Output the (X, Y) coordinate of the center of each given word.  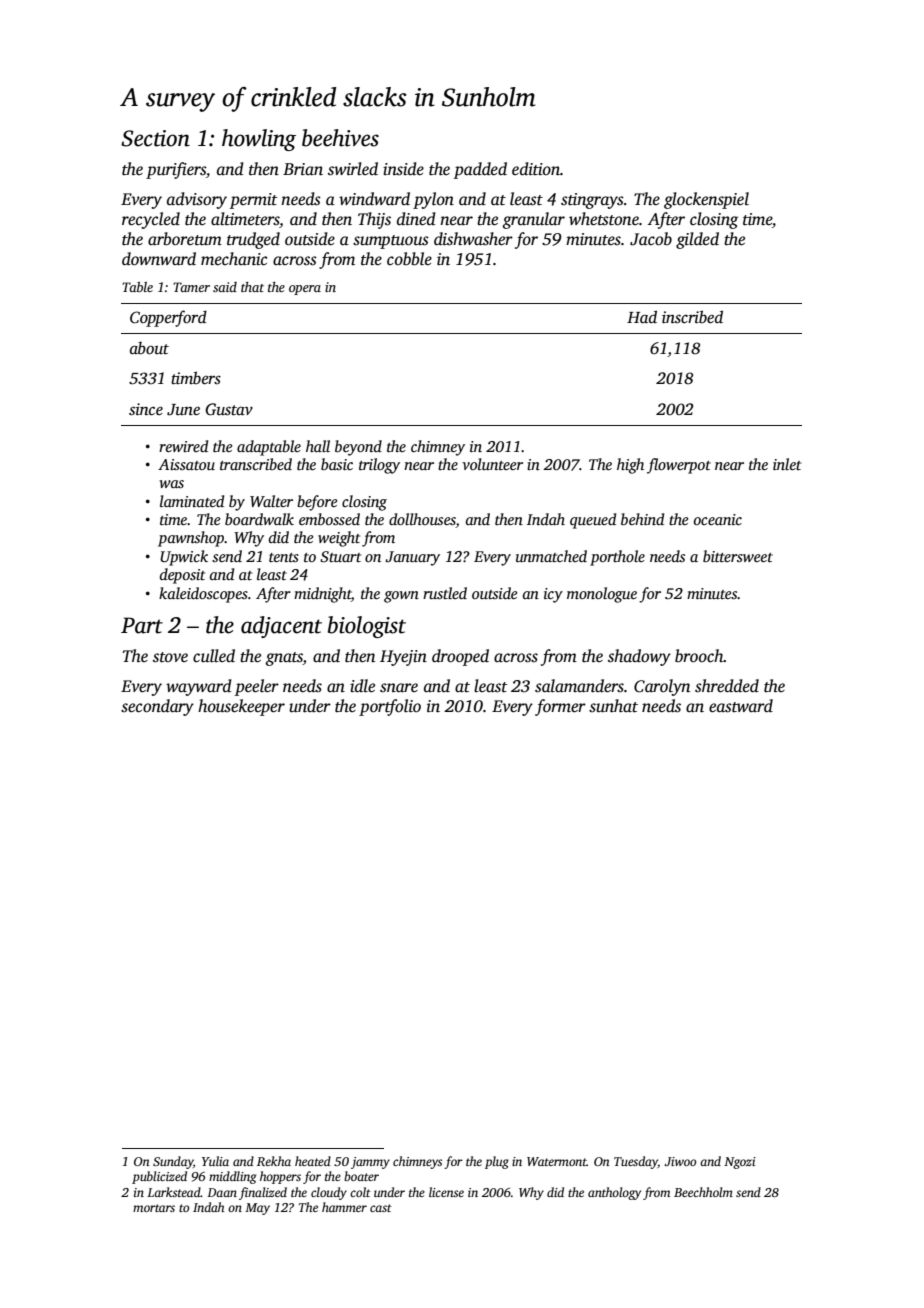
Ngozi (740, 1163)
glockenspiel (706, 200)
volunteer (492, 464)
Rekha (274, 1161)
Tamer (191, 287)
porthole (617, 558)
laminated (192, 501)
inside (403, 169)
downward (159, 259)
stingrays (592, 201)
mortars (154, 1208)
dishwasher (473, 239)
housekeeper (241, 707)
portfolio (390, 707)
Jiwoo (680, 1161)
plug (497, 1162)
